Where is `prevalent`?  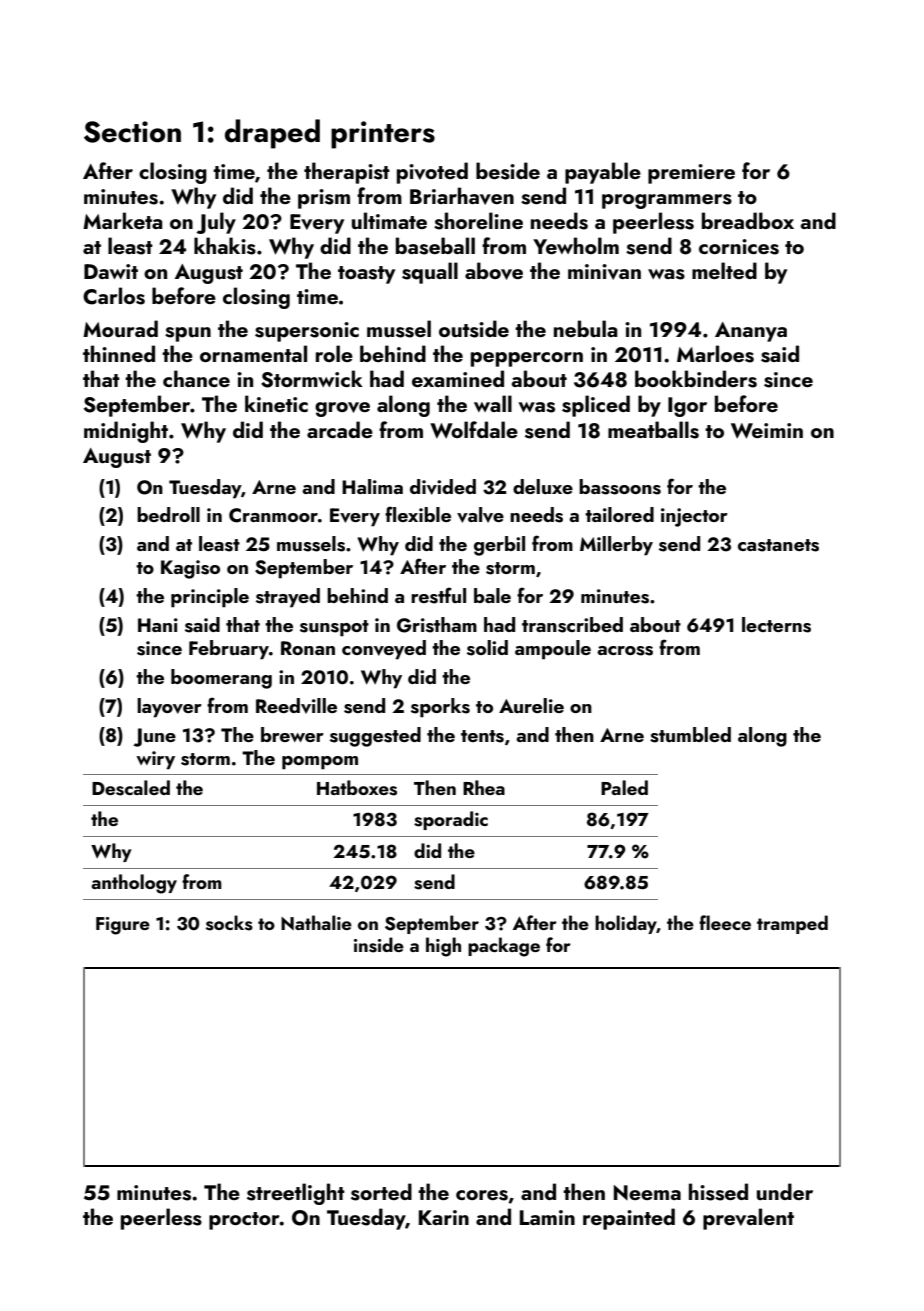
prevalent is located at coordinates (748, 1219).
